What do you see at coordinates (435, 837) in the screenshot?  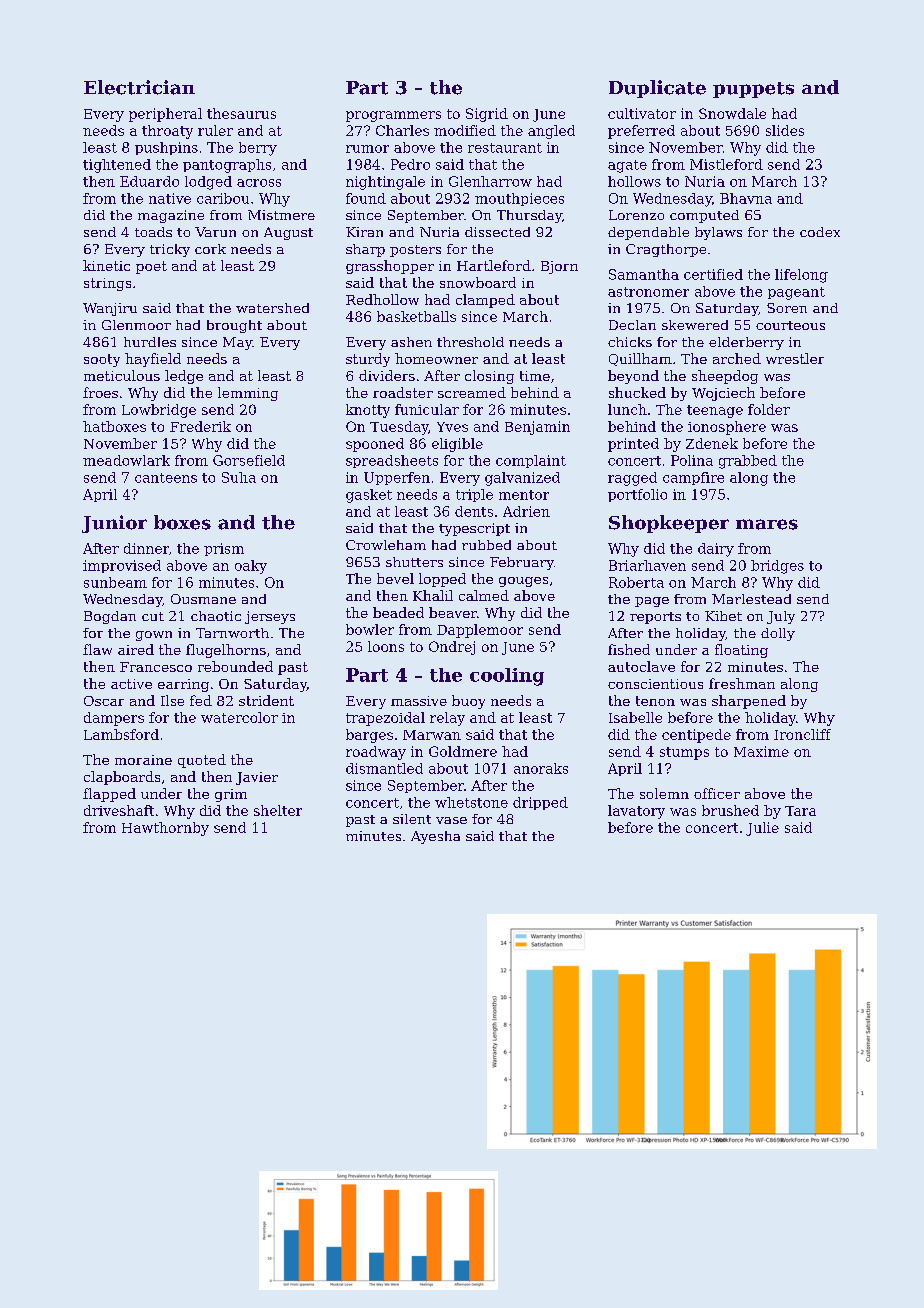 I see `Ayesha` at bounding box center [435, 837].
